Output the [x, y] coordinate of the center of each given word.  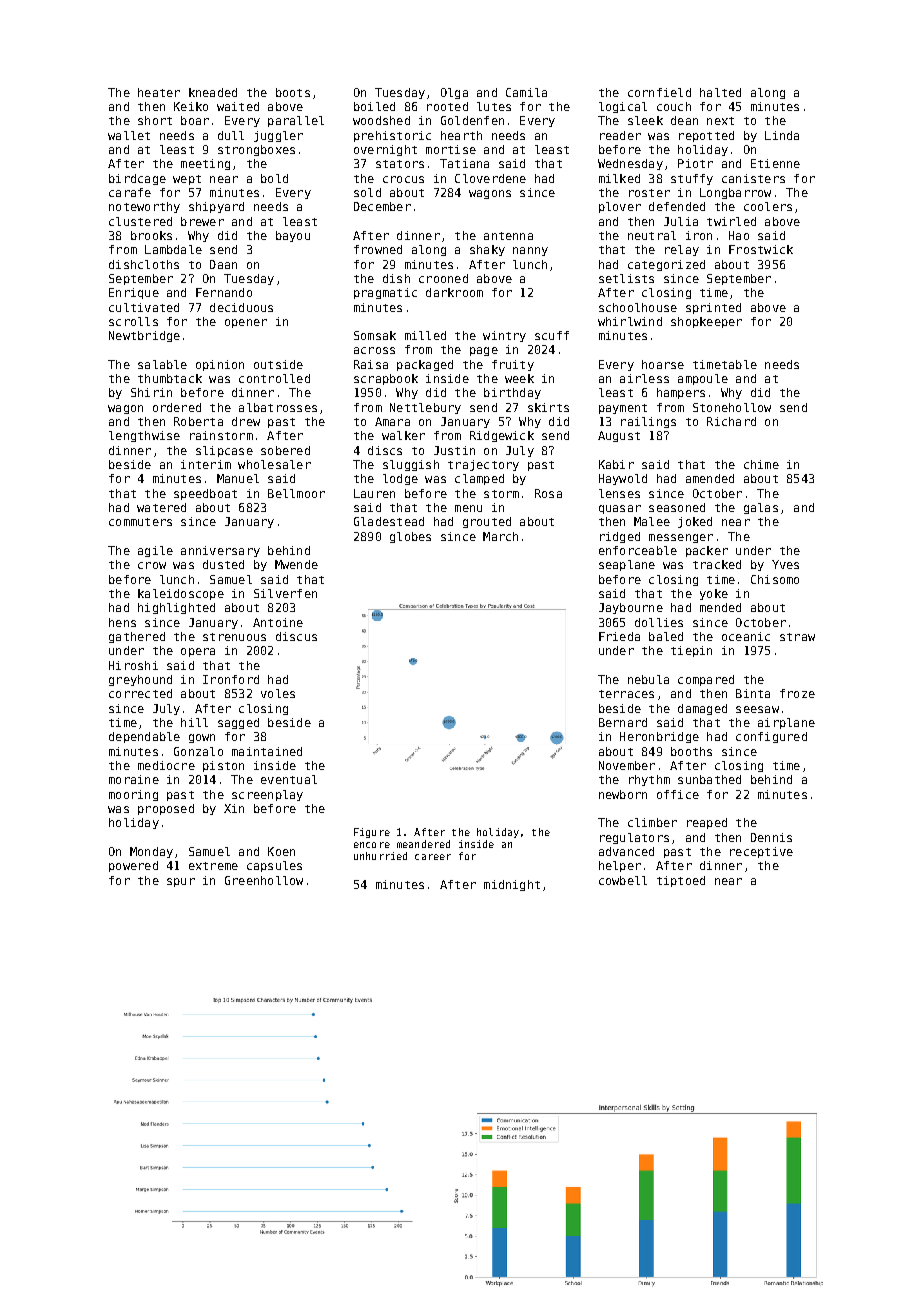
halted [720, 92]
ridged [620, 537]
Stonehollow [732, 407]
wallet [129, 135]
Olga [454, 93]
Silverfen [285, 593]
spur [181, 882]
